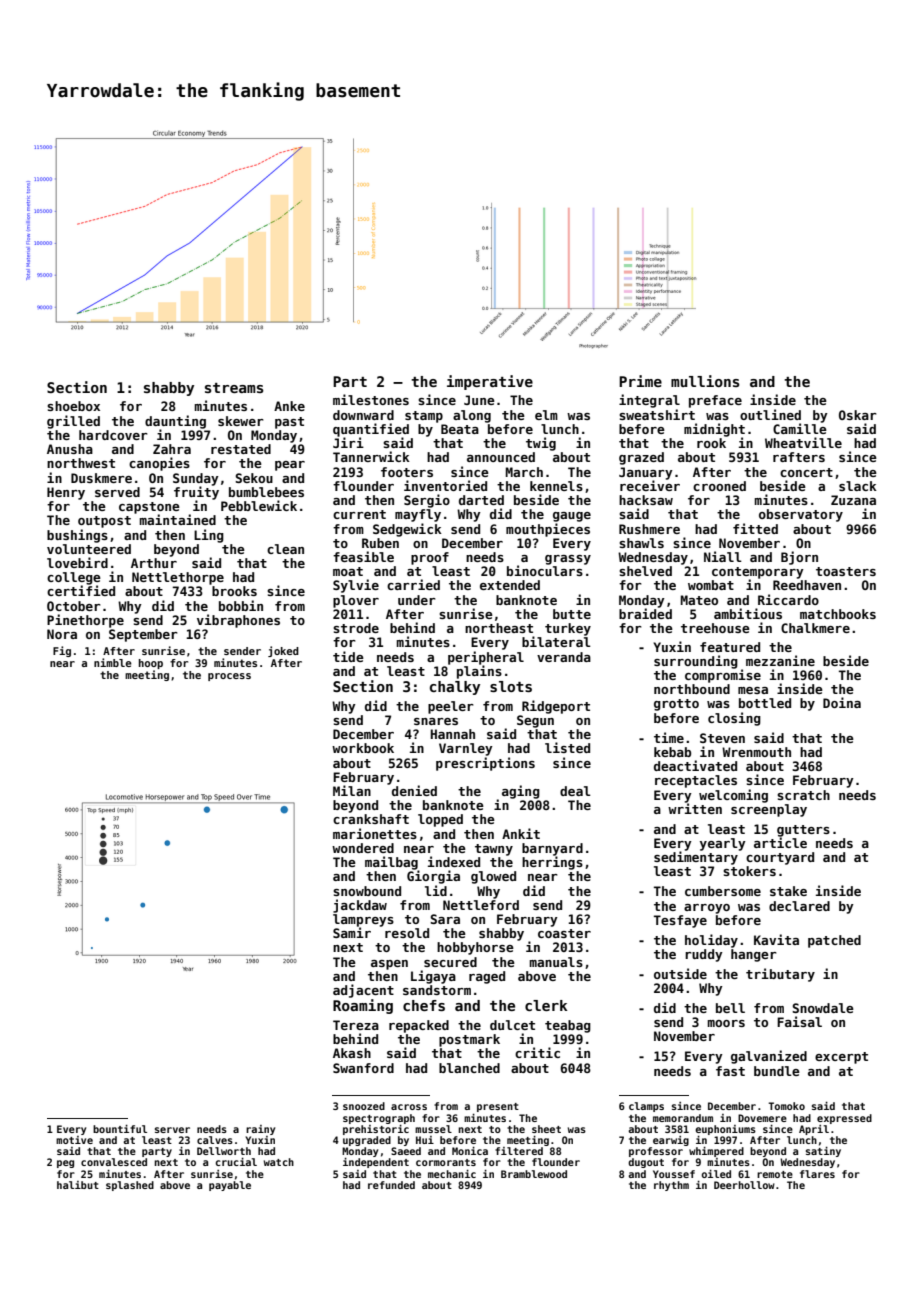  Describe the element at coordinates (376, 1130) in the screenshot. I see `prehistoric` at that location.
